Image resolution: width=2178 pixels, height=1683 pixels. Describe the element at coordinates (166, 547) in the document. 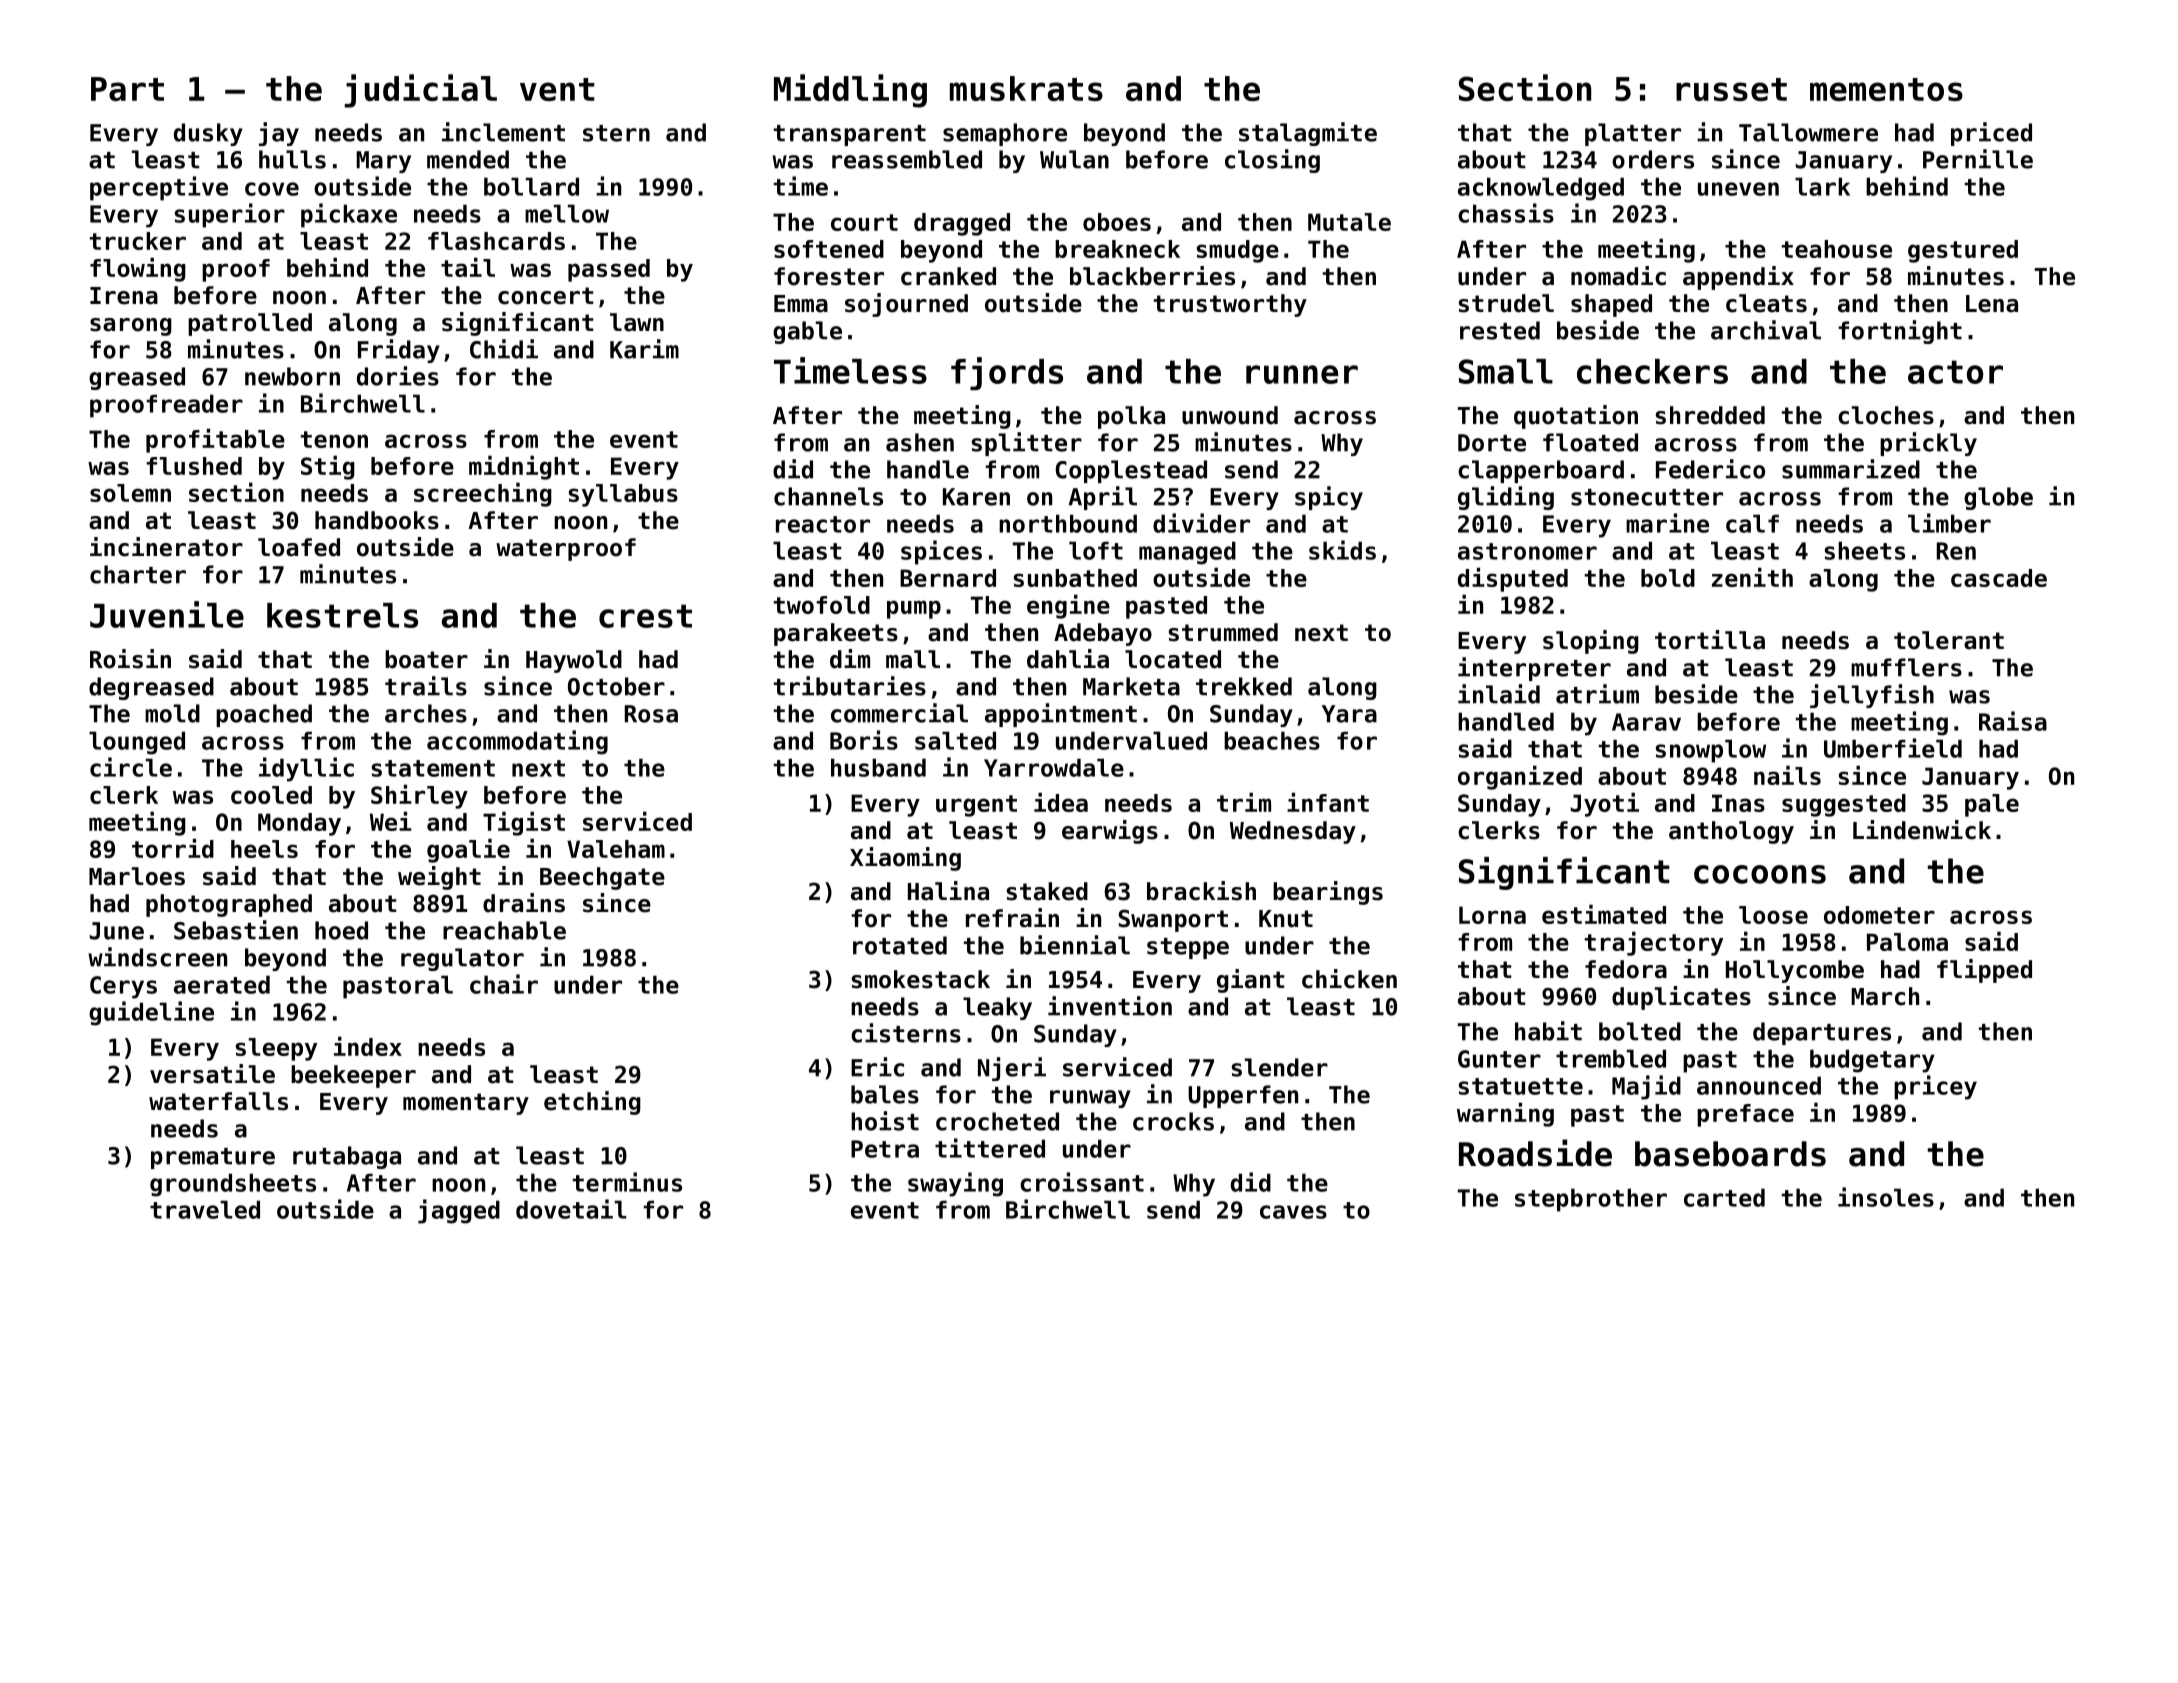

I see `incinerator` at that location.
